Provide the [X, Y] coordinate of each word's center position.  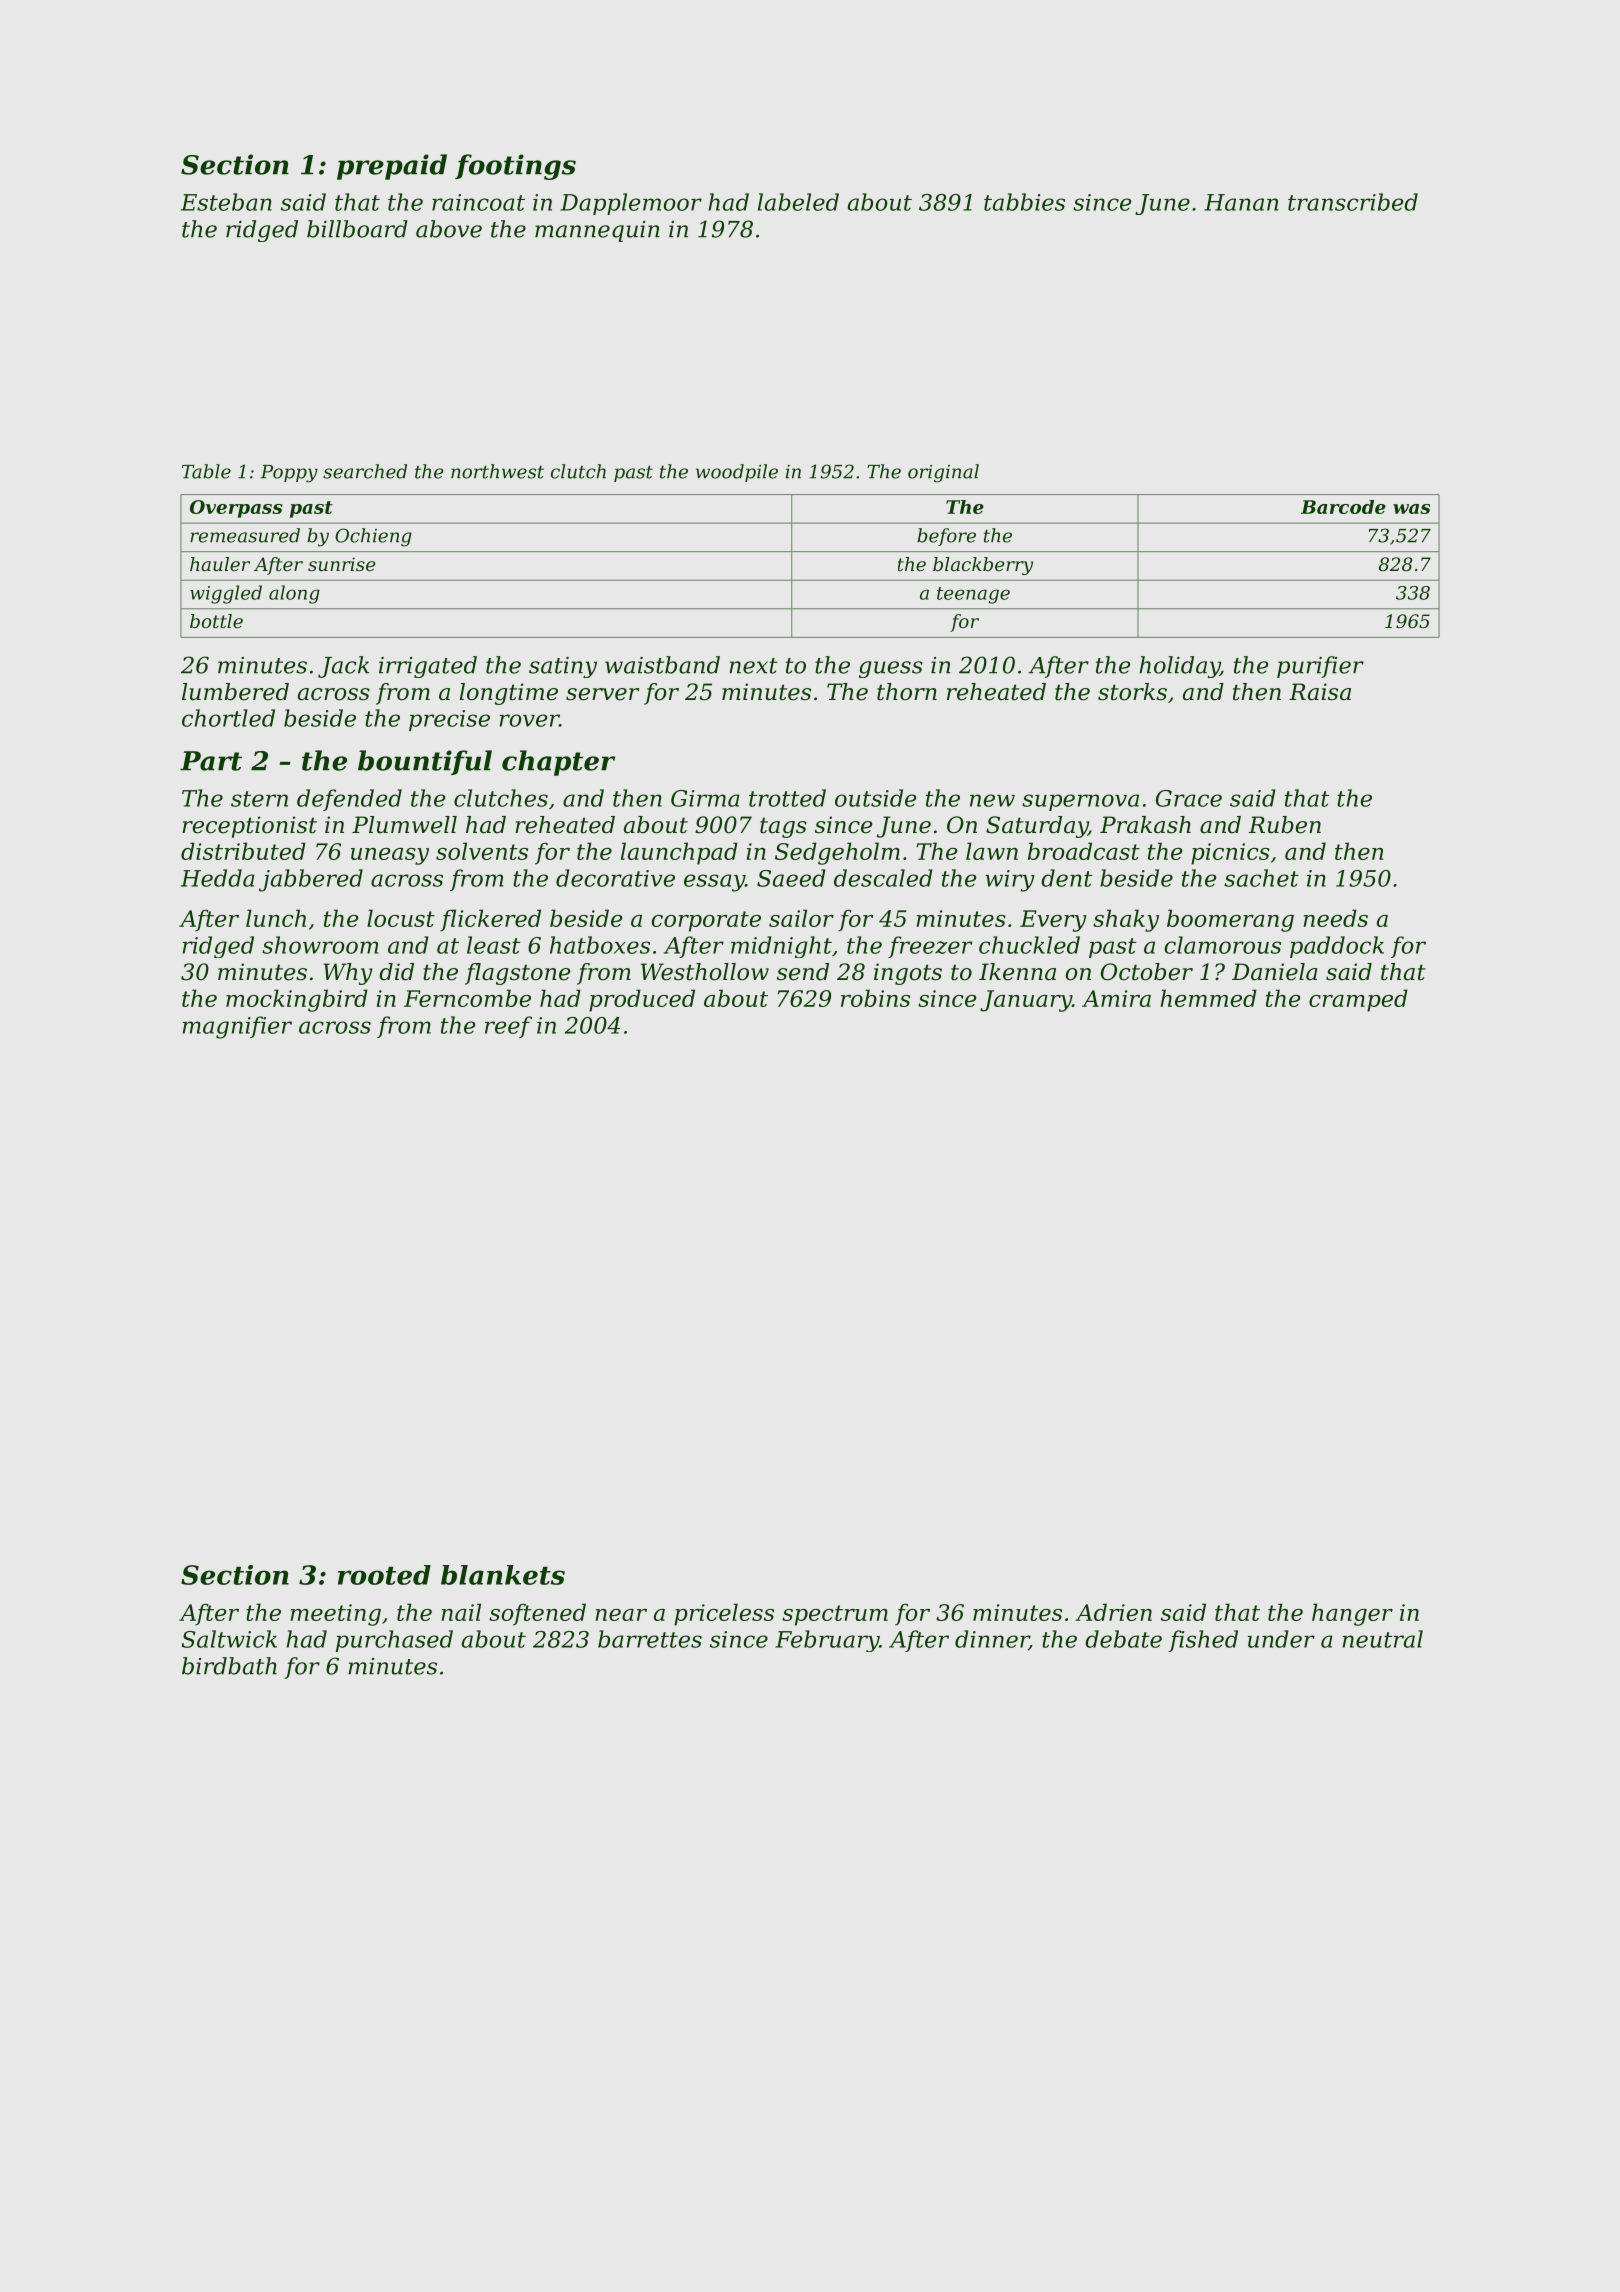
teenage [973, 595]
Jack [343, 667]
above [449, 229]
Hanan [1241, 202]
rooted [384, 1575]
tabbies [1024, 202]
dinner [992, 1640]
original [943, 473]
